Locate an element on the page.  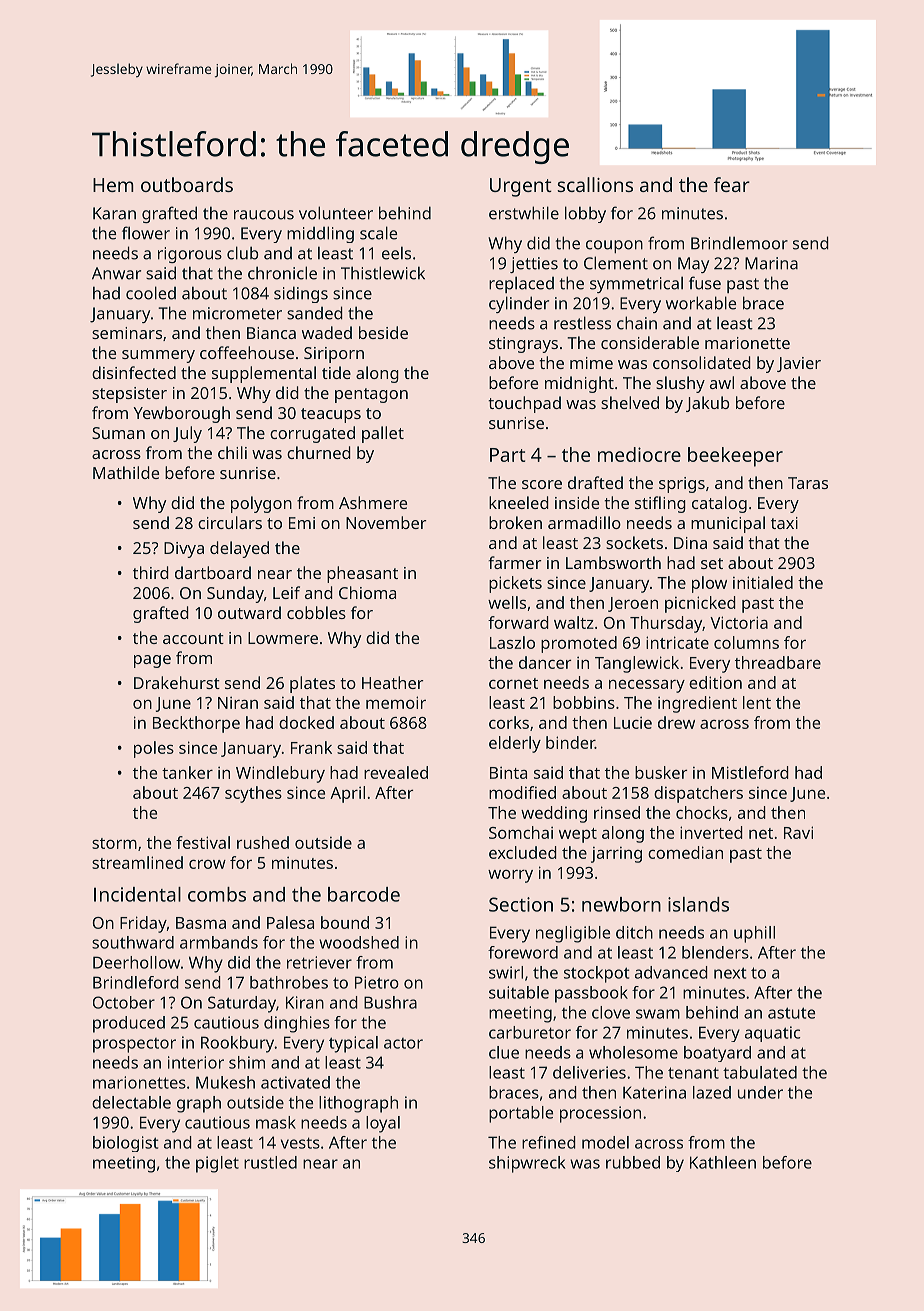
newborn is located at coordinates (621, 904).
